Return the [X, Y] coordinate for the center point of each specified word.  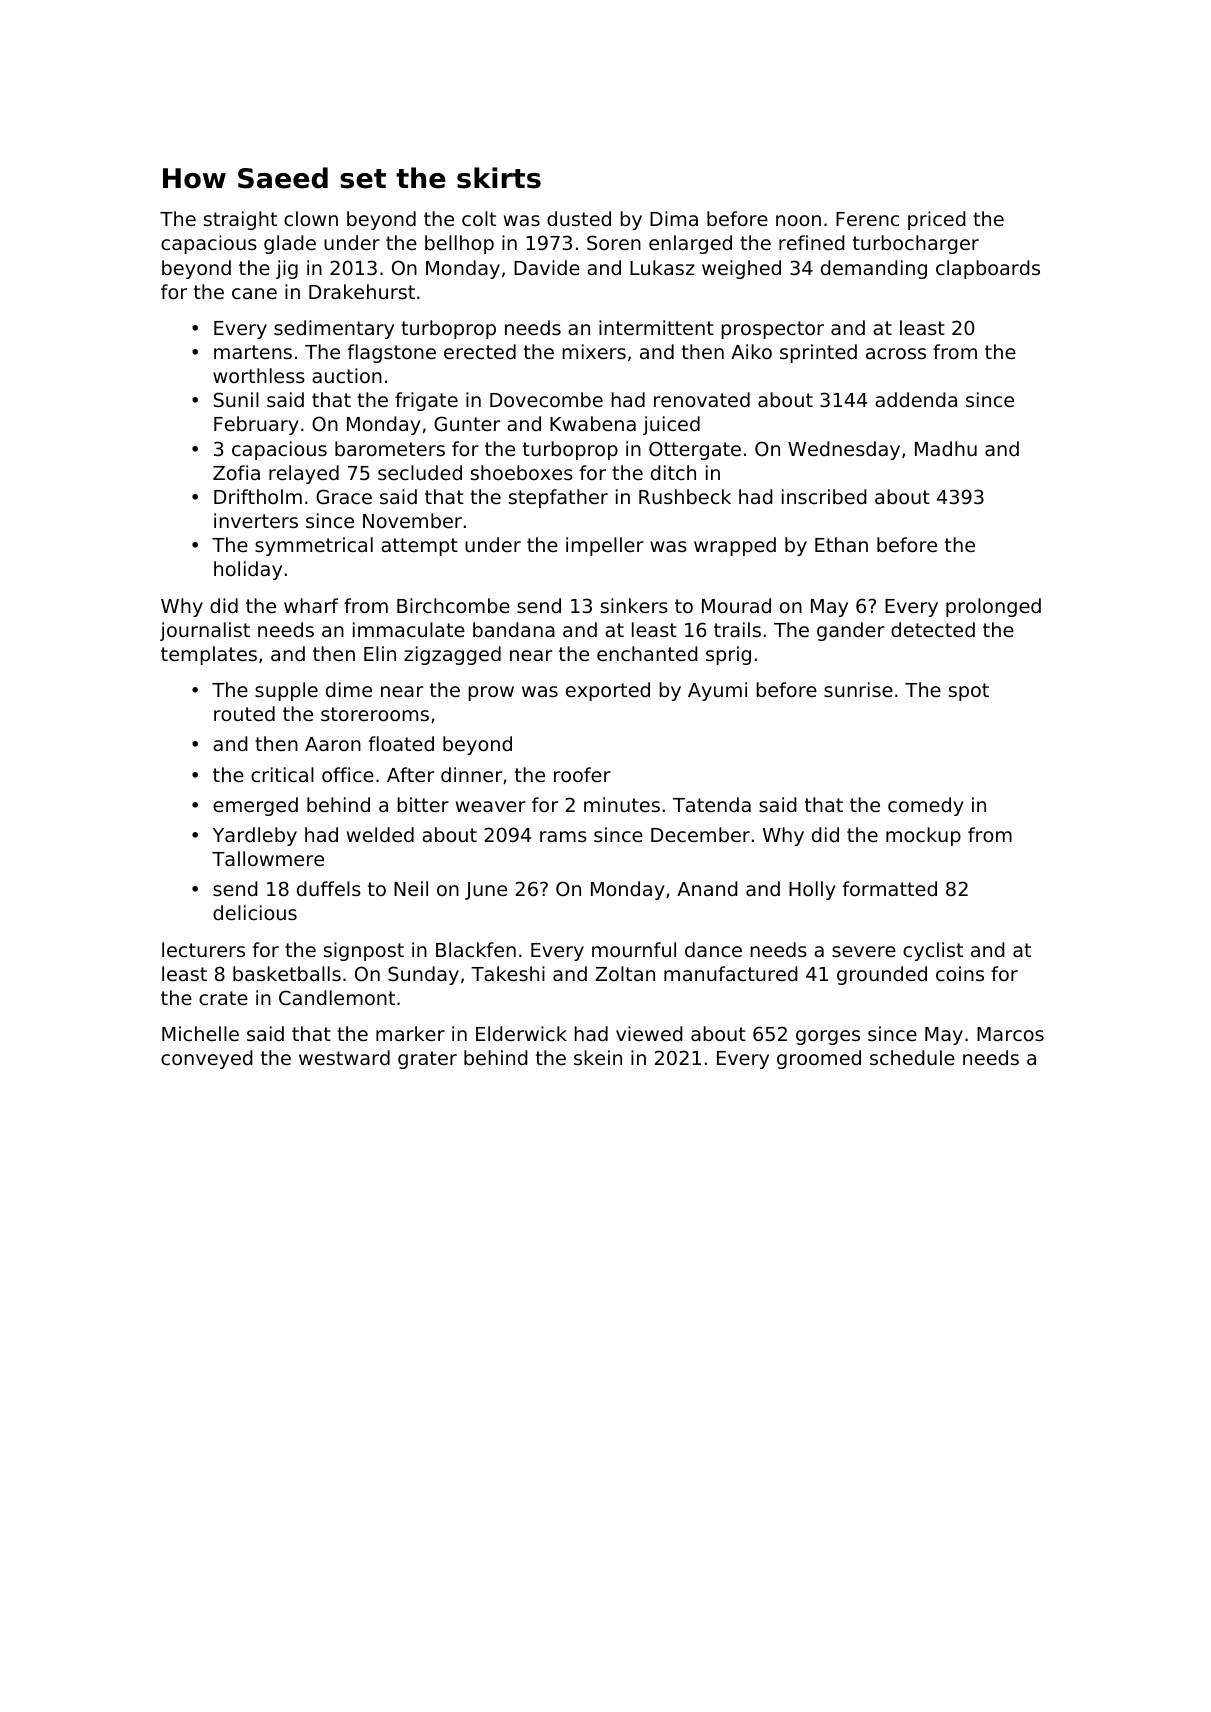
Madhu [946, 448]
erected [480, 351]
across [896, 353]
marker [410, 1033]
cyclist [933, 951]
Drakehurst [362, 291]
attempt [419, 547]
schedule [912, 1057]
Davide [547, 267]
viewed [649, 1033]
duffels [329, 888]
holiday [248, 570]
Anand [707, 888]
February [256, 425]
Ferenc [867, 219]
